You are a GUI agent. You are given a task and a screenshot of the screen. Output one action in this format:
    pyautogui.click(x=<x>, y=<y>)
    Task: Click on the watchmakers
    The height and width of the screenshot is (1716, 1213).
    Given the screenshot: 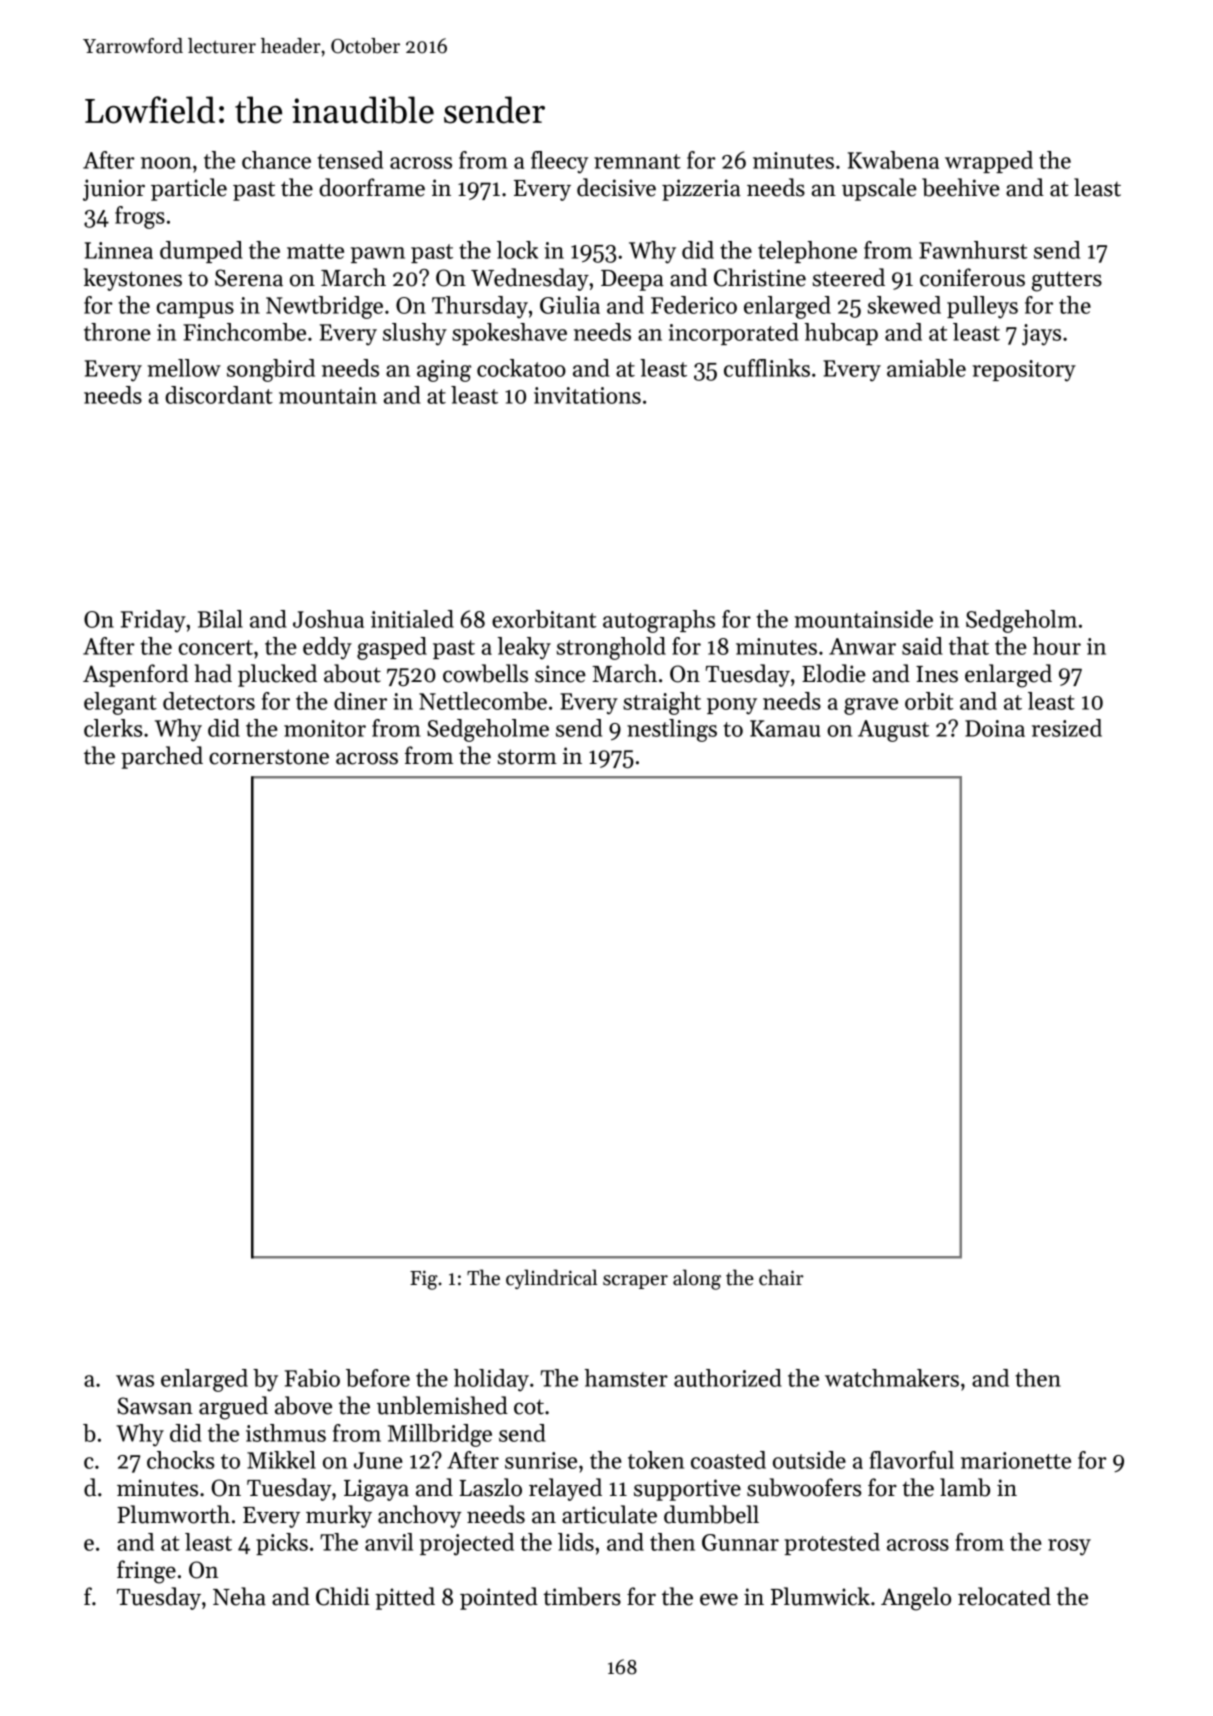 What is the action you would take?
    pyautogui.click(x=892, y=1378)
